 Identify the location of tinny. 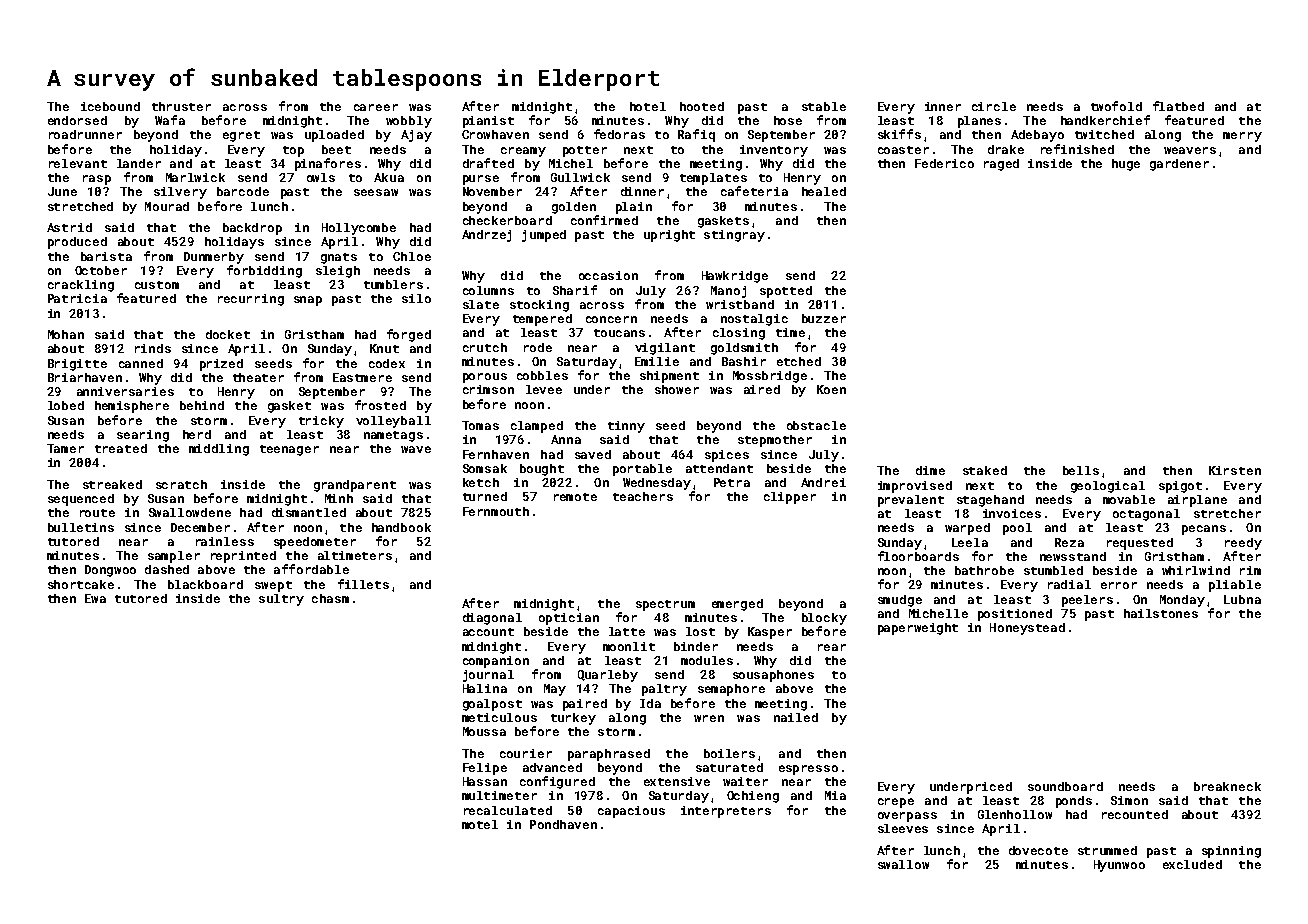
(626, 427).
